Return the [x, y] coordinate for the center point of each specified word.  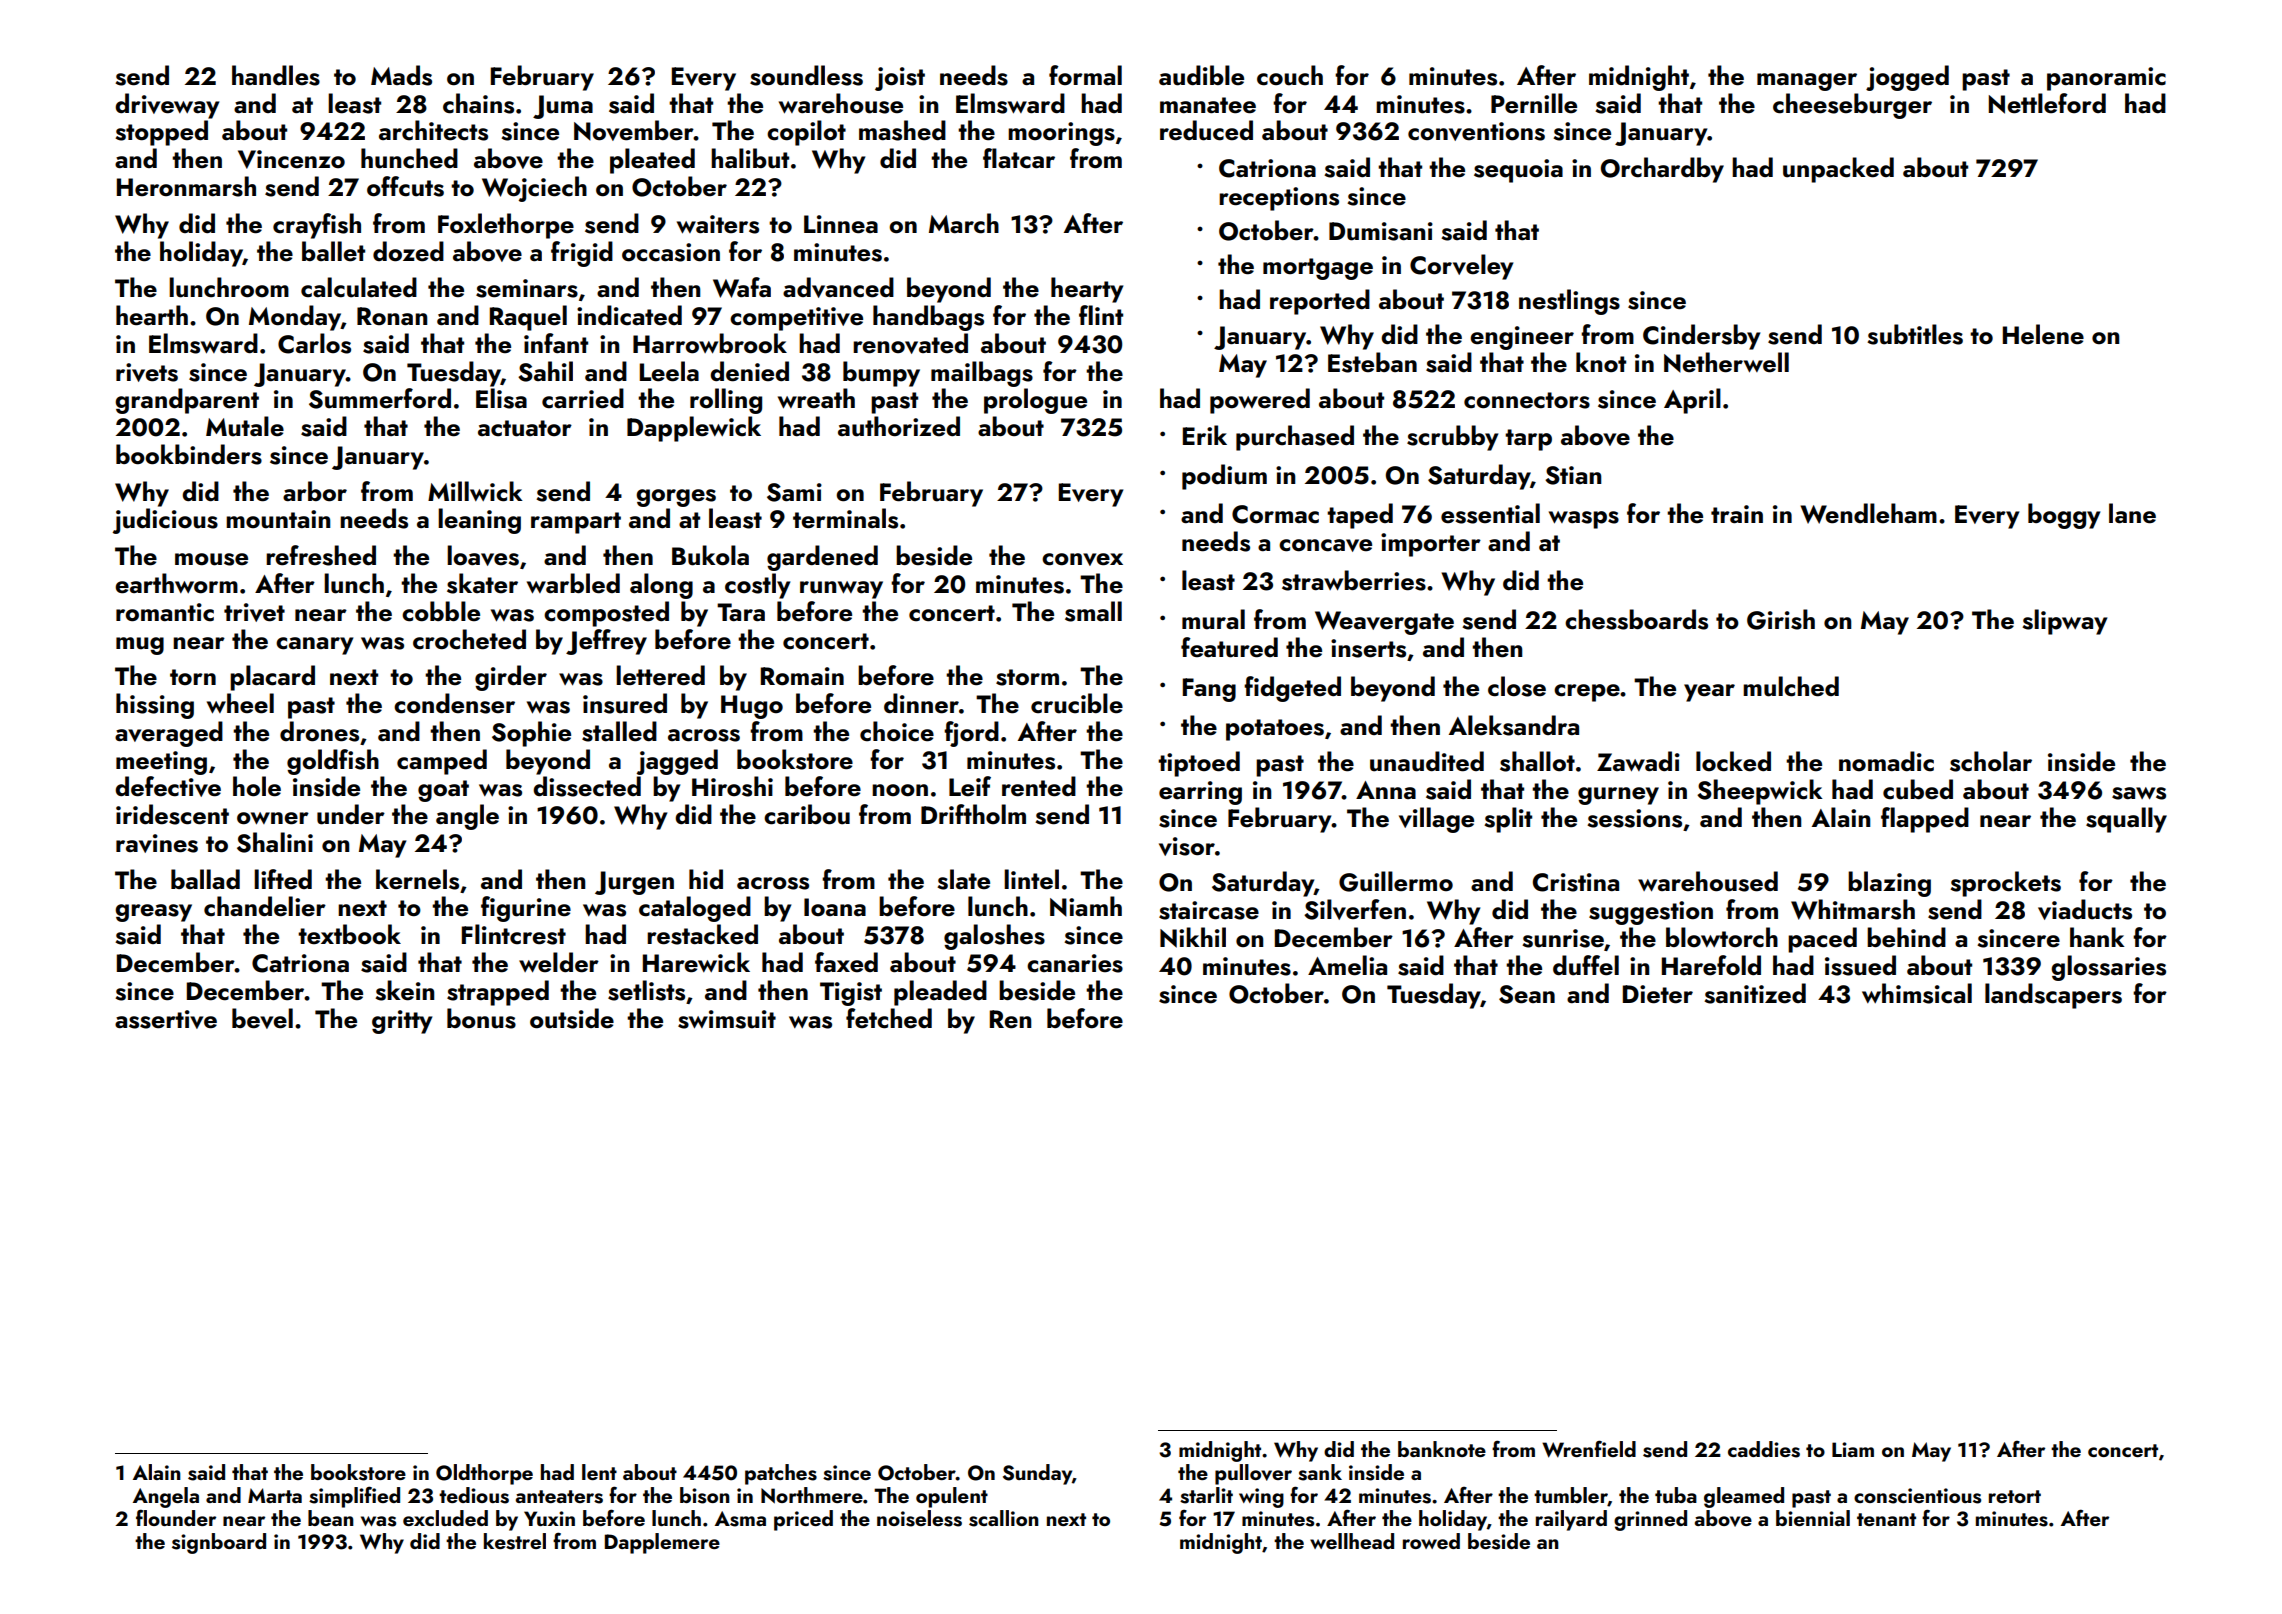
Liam [1853, 1449]
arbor [315, 491]
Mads [401, 75]
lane [2132, 513]
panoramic [2106, 79]
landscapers [2053, 996]
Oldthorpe [484, 1474]
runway [841, 590]
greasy [153, 913]
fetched [889, 1018]
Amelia [1347, 965]
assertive [166, 1019]
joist [900, 79]
